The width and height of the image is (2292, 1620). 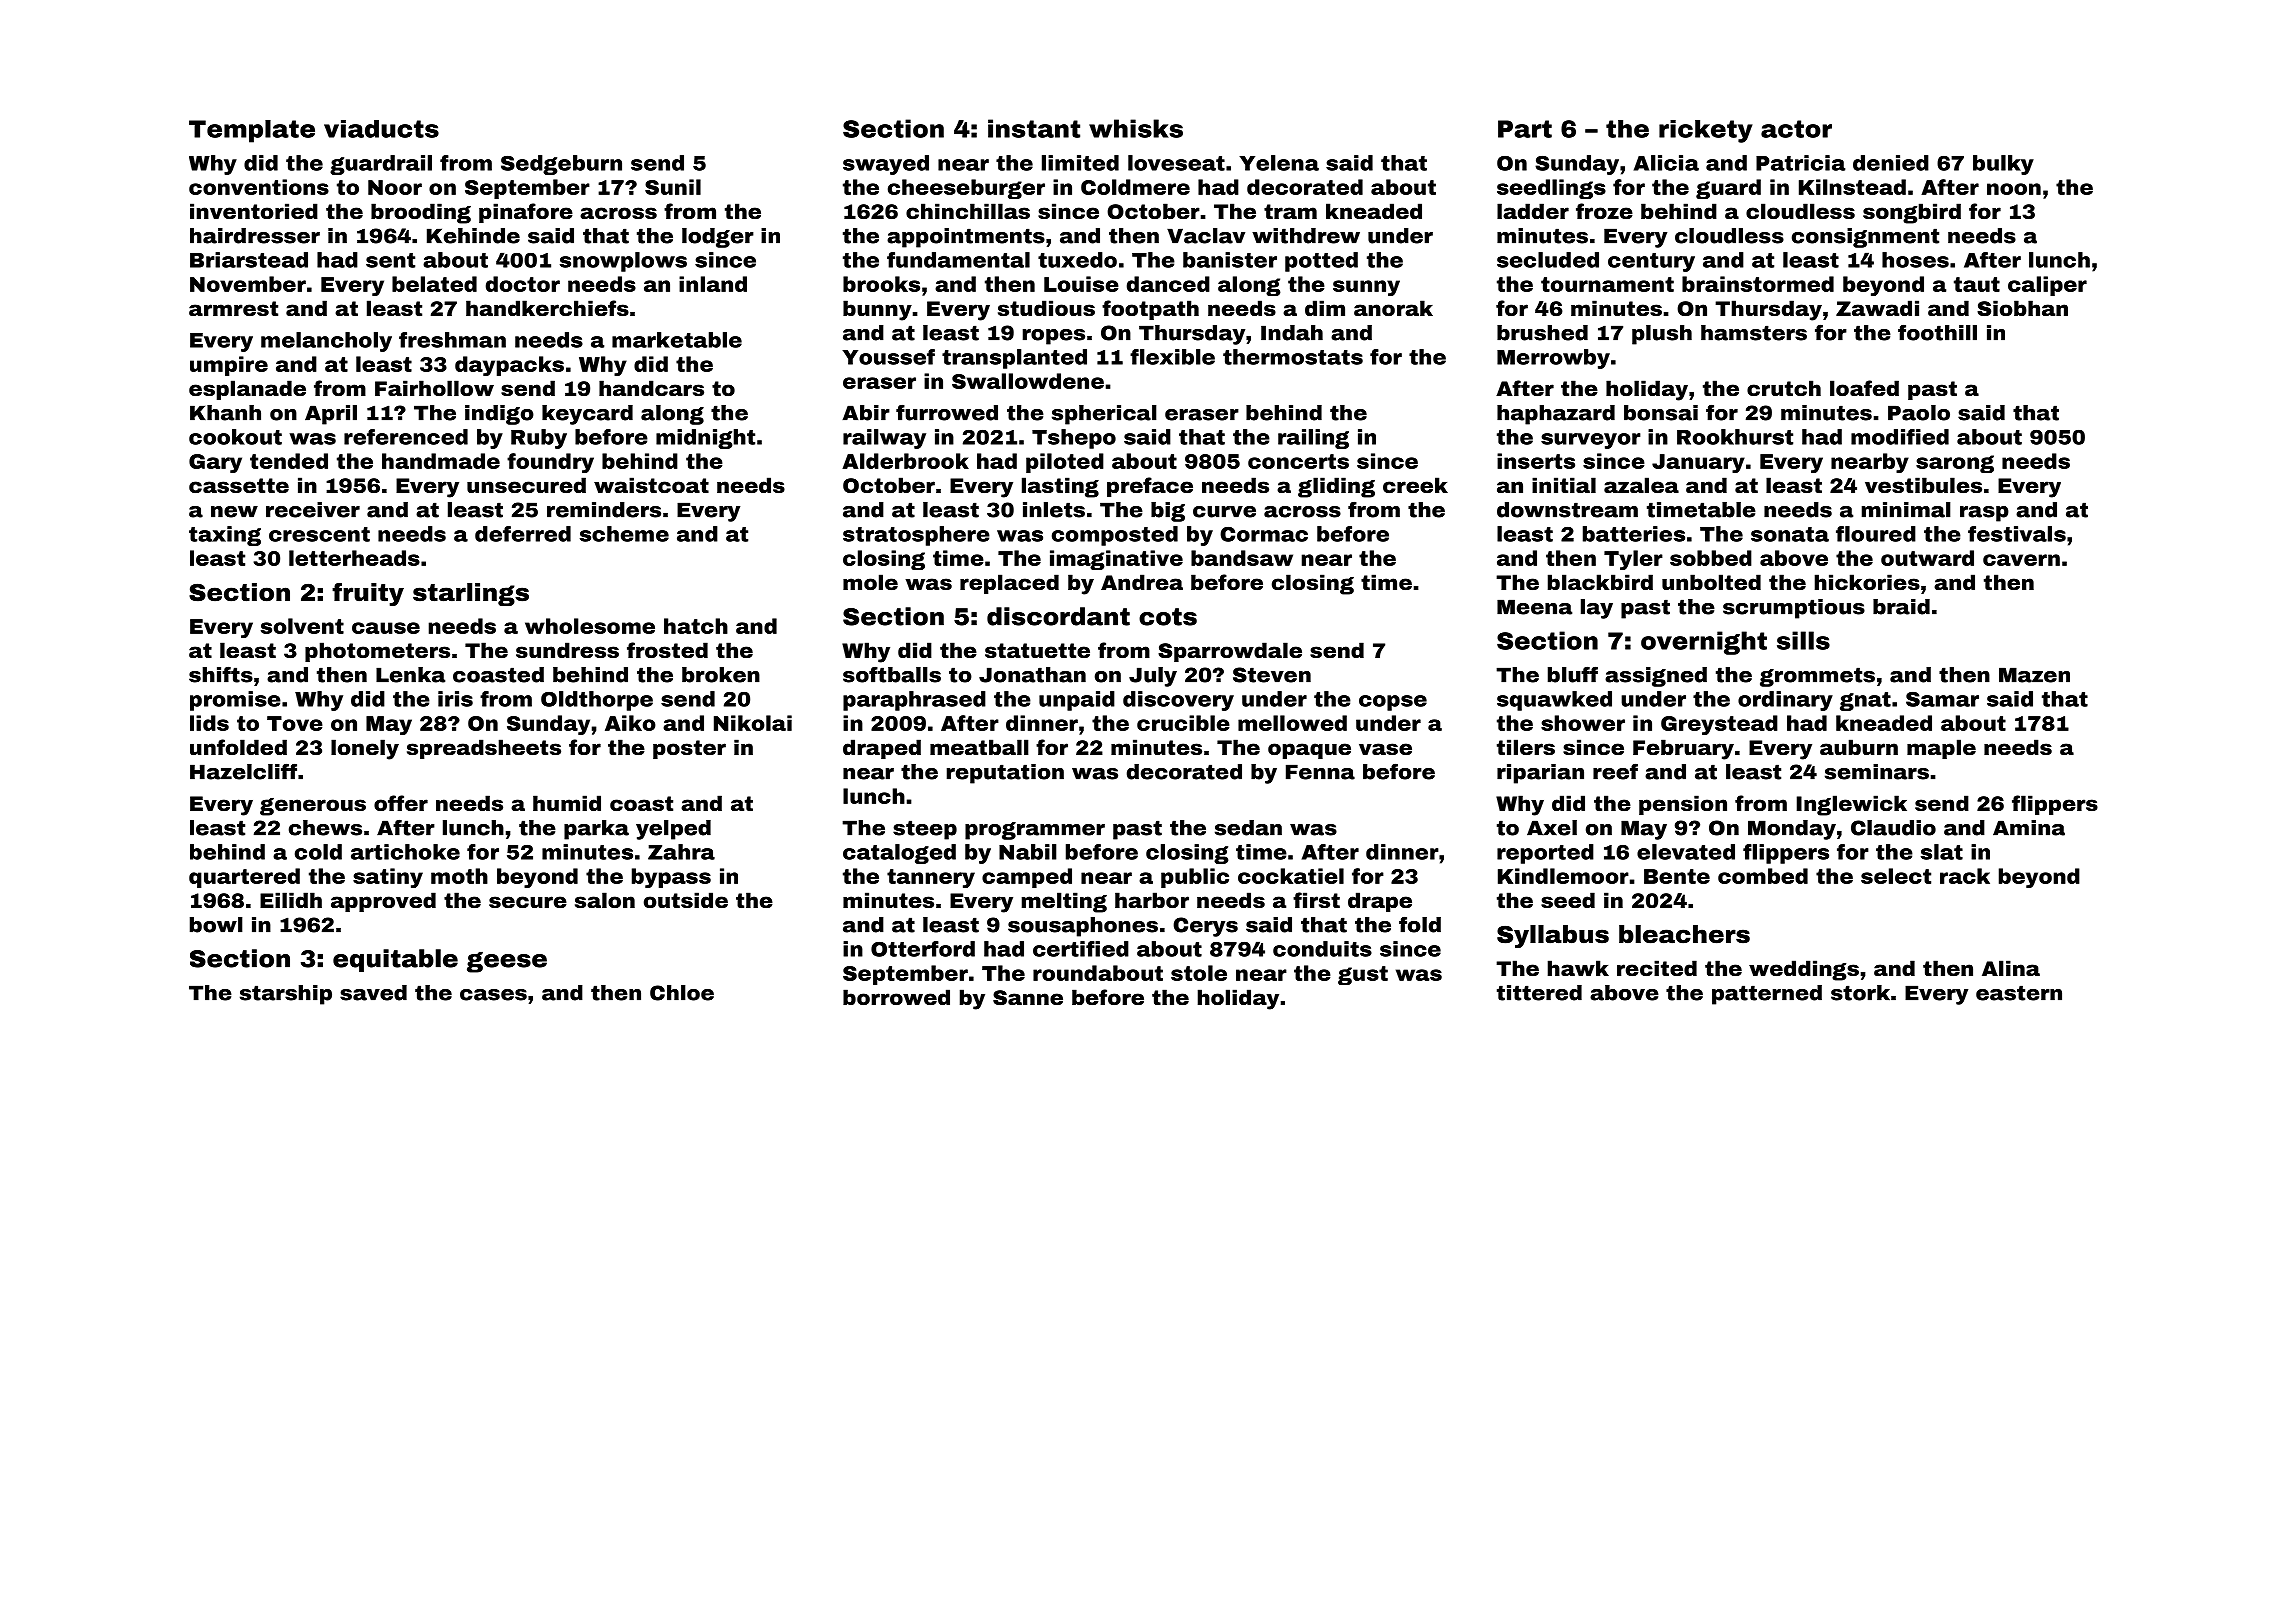 I want to click on Sunil, so click(x=673, y=187).
